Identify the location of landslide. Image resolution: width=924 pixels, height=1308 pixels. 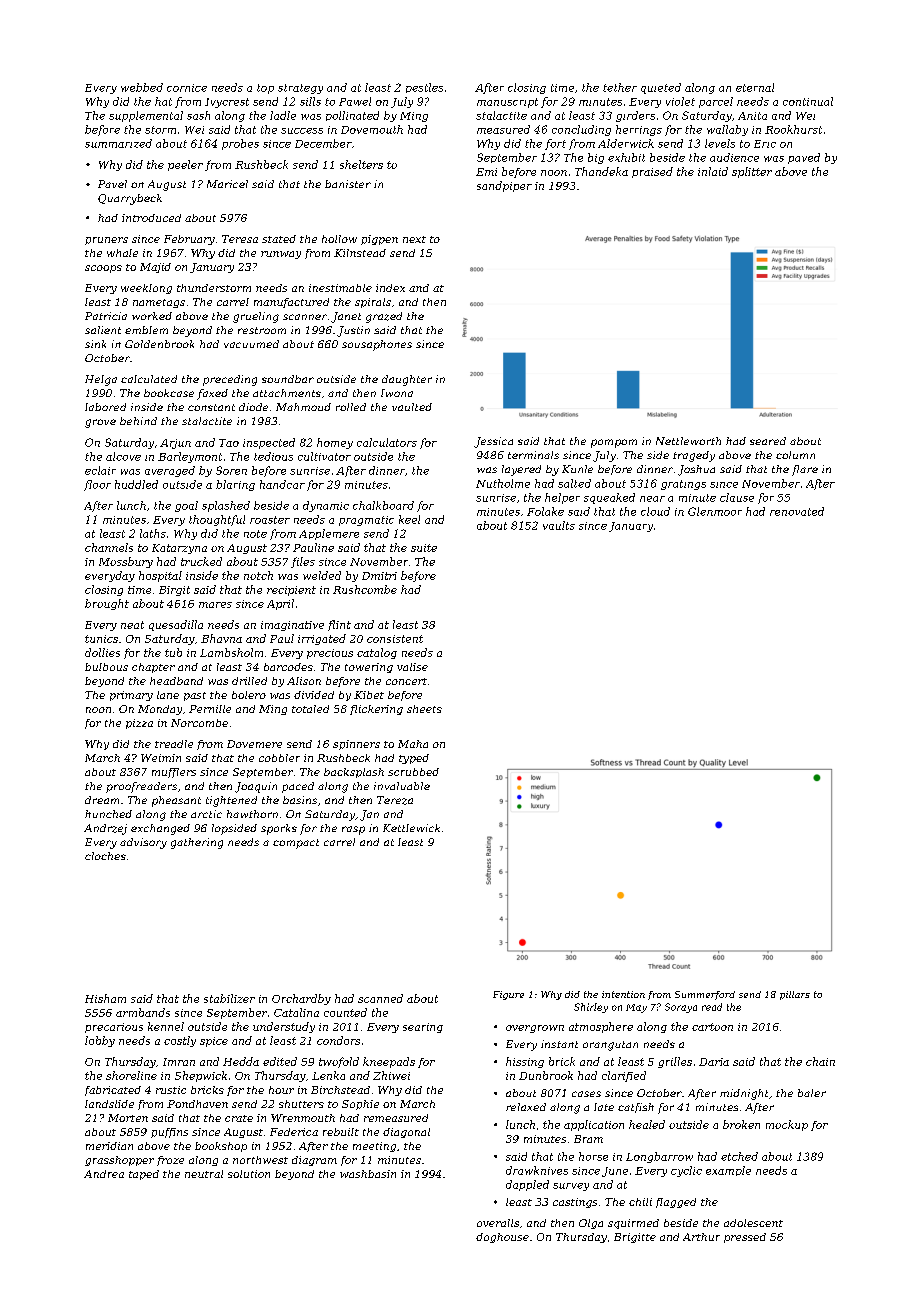
(109, 1104).
